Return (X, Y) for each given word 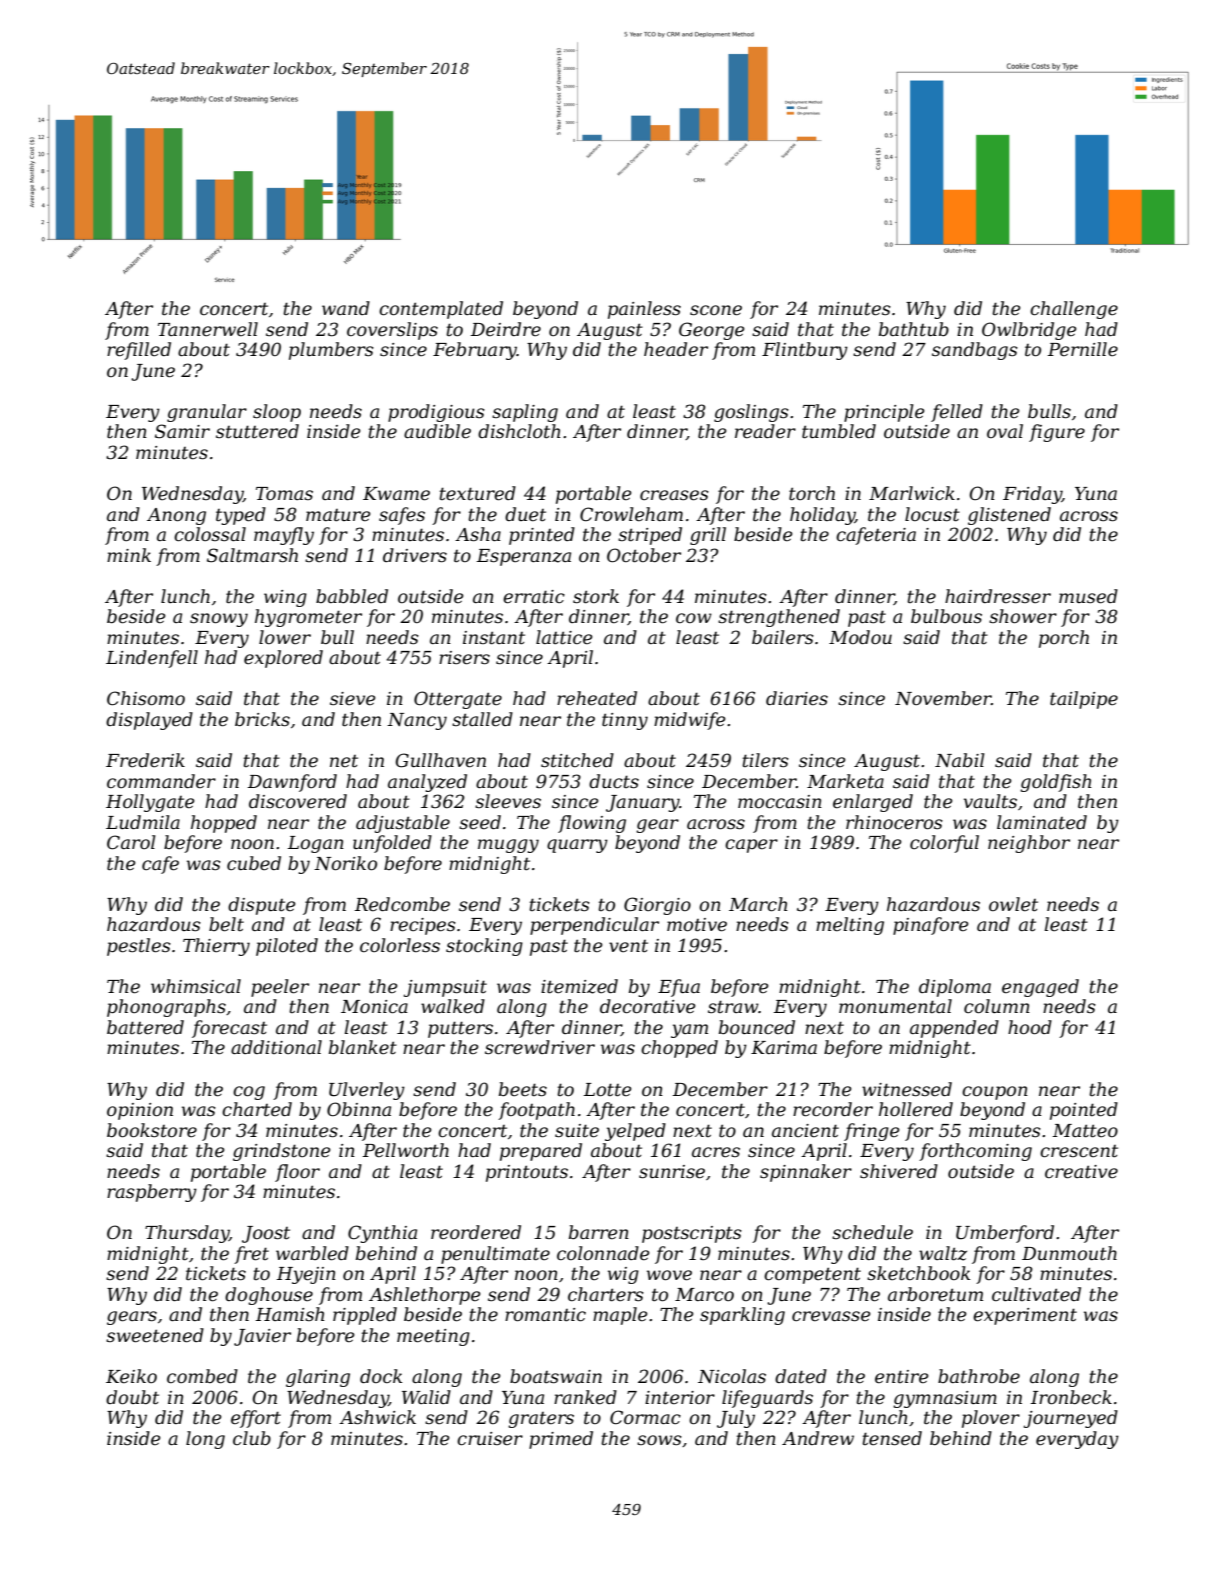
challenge (1074, 310)
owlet (1013, 904)
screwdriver (540, 1047)
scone (716, 310)
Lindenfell (152, 659)
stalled (482, 719)
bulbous (946, 616)
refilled (139, 351)
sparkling (742, 1316)
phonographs (166, 1008)
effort (256, 1419)
